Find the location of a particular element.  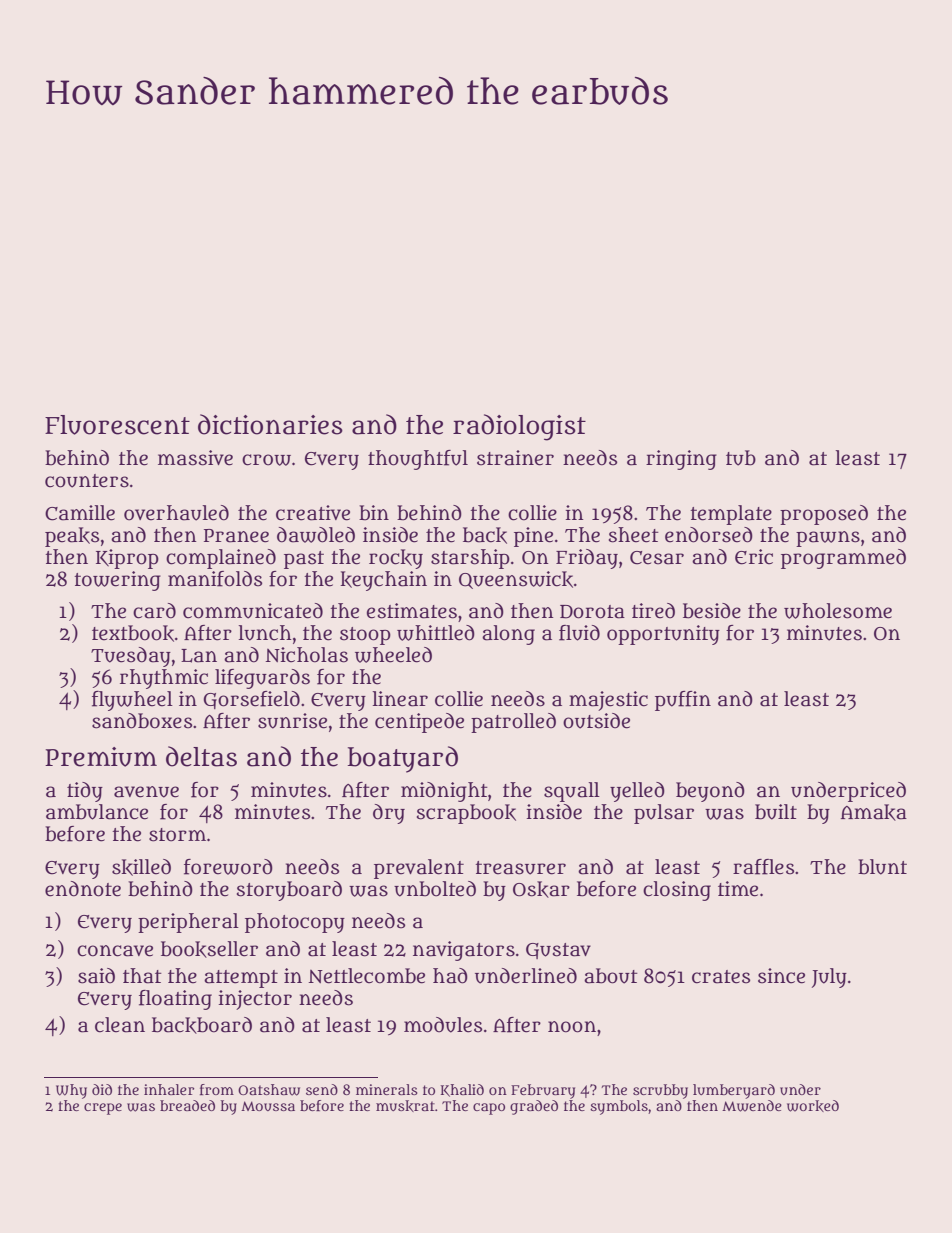

crates is located at coordinates (721, 977).
